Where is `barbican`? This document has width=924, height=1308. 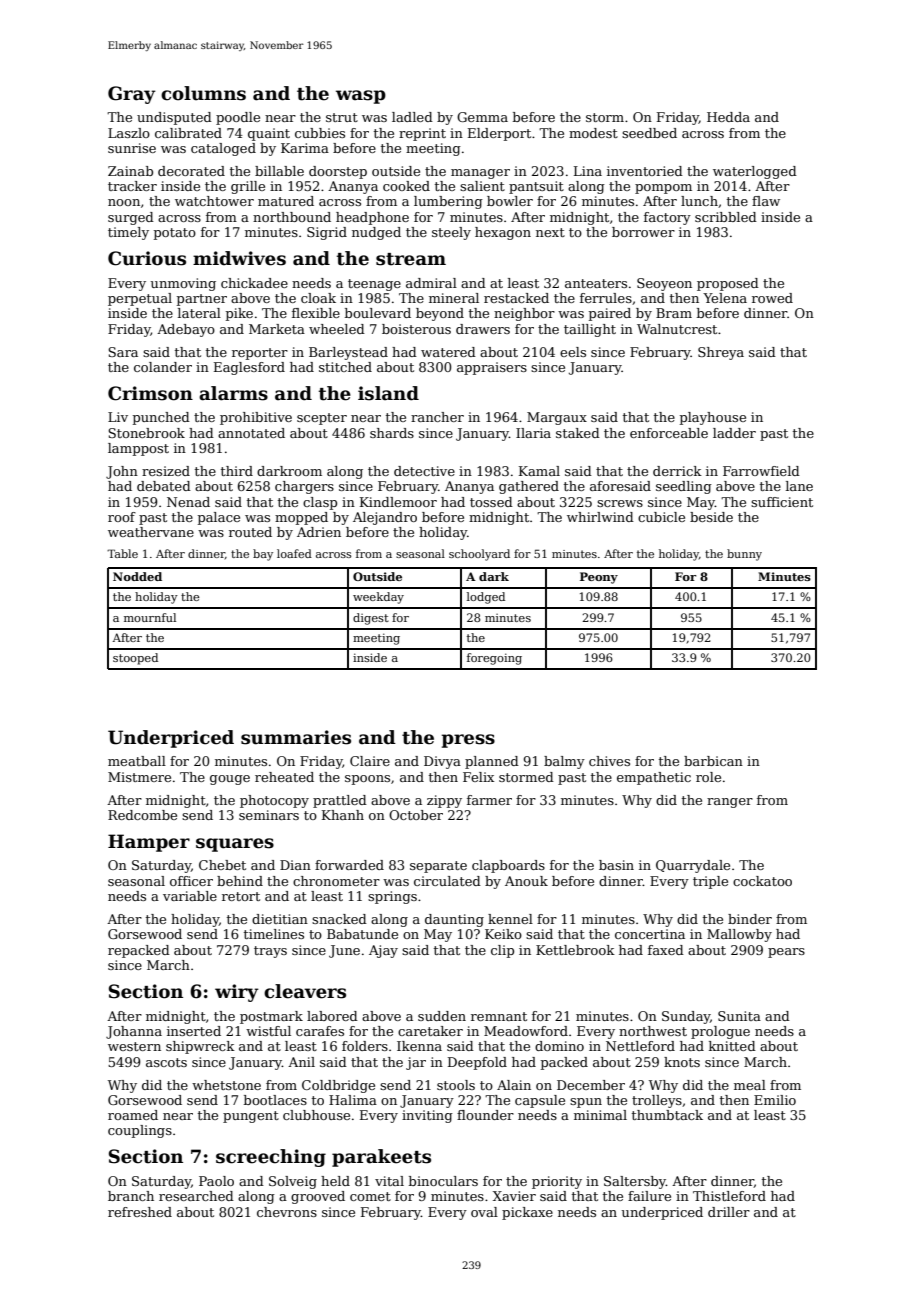 barbican is located at coordinates (713, 761).
